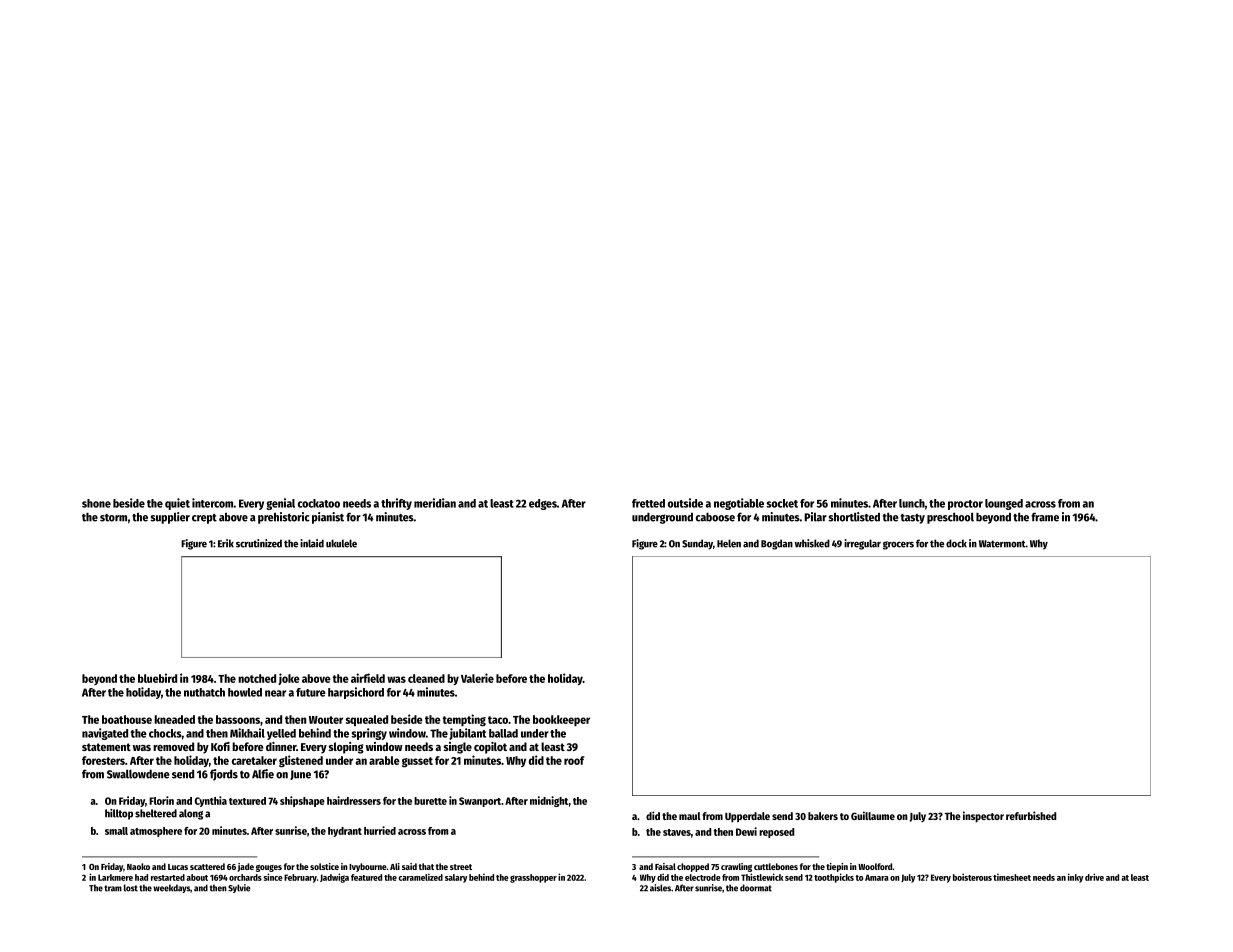 The height and width of the page is (952, 1233). Describe the element at coordinates (762, 877) in the page. I see `Thistlewick` at that location.
